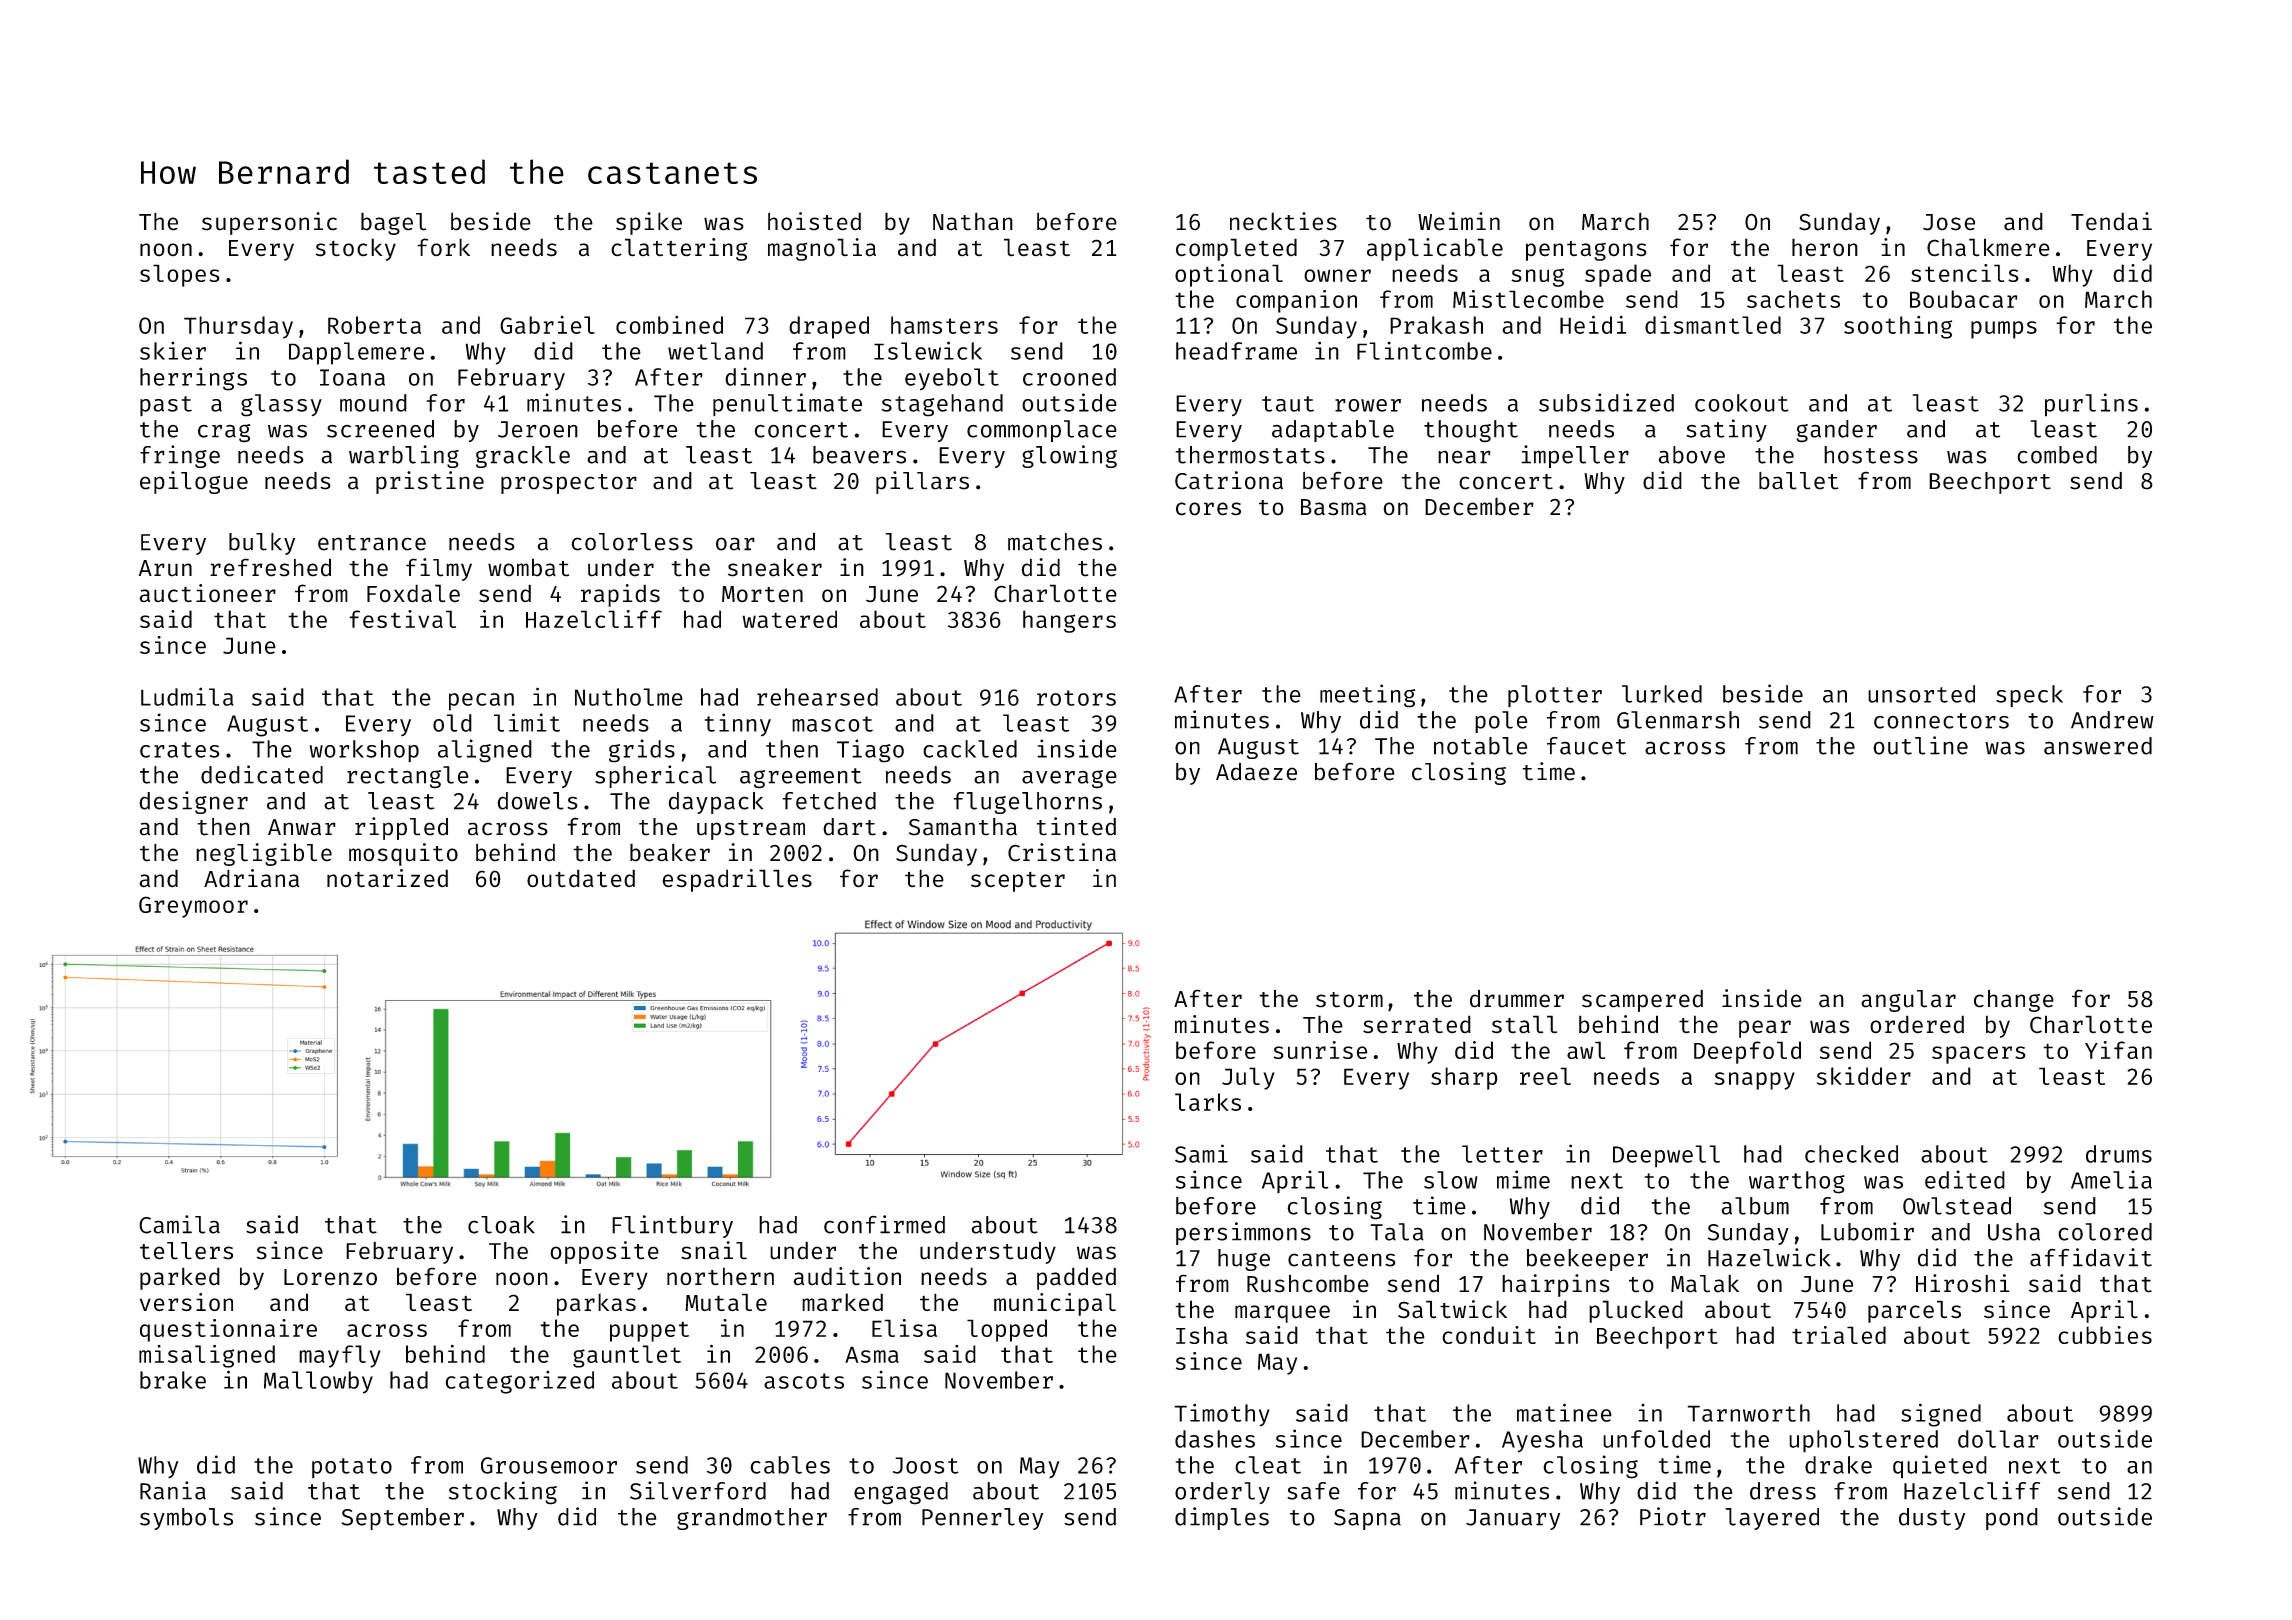 This screenshot has width=2292, height=1620. What do you see at coordinates (1839, 1335) in the screenshot?
I see `trialed` at bounding box center [1839, 1335].
